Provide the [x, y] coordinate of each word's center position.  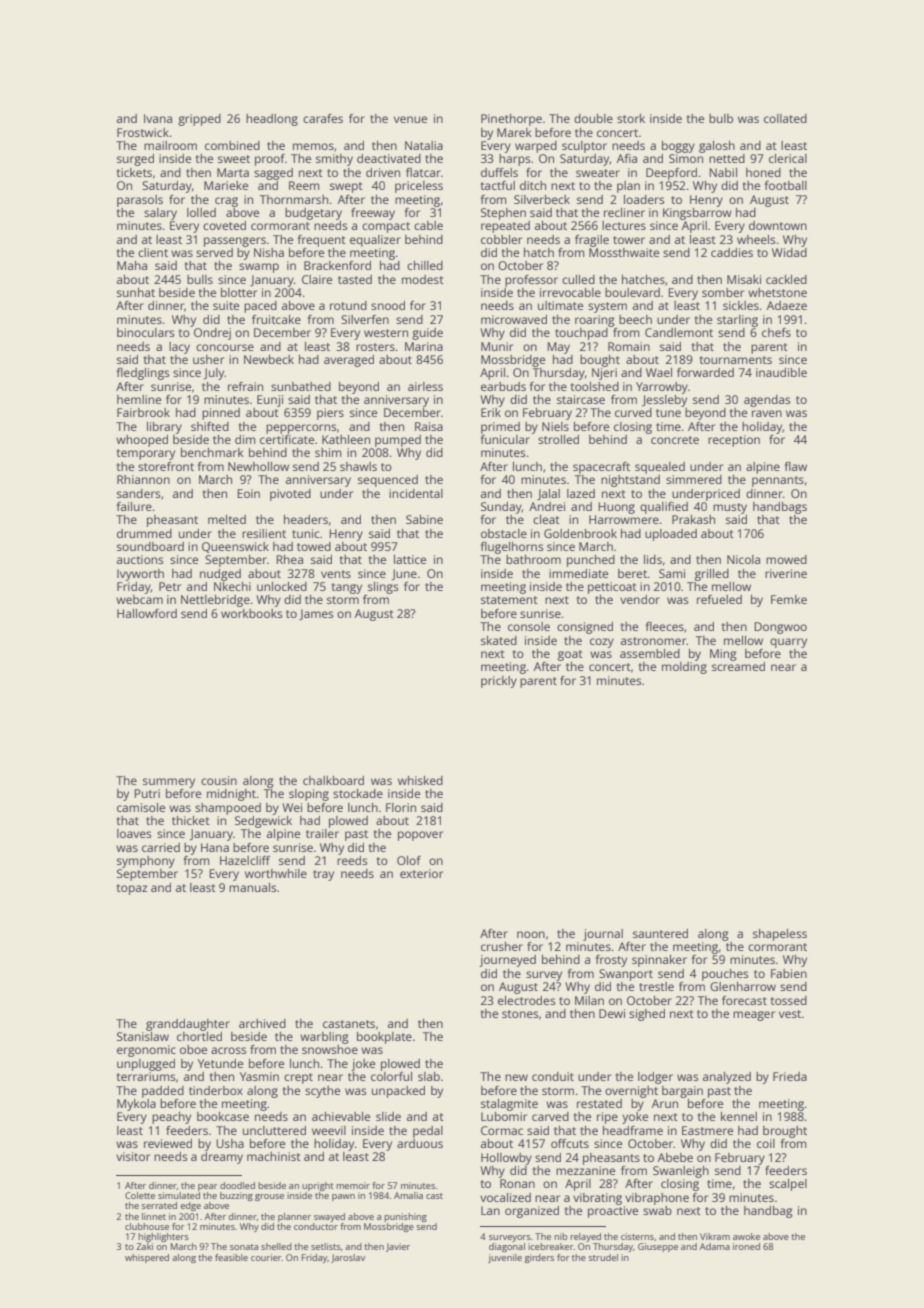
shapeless [780, 935]
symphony [146, 862]
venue [410, 119]
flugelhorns [512, 548]
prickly [499, 682]
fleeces [665, 626]
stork [631, 118]
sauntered [660, 933]
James [316, 614]
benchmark [212, 452]
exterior [421, 873]
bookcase [223, 1116]
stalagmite [509, 1105]
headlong [272, 120]
